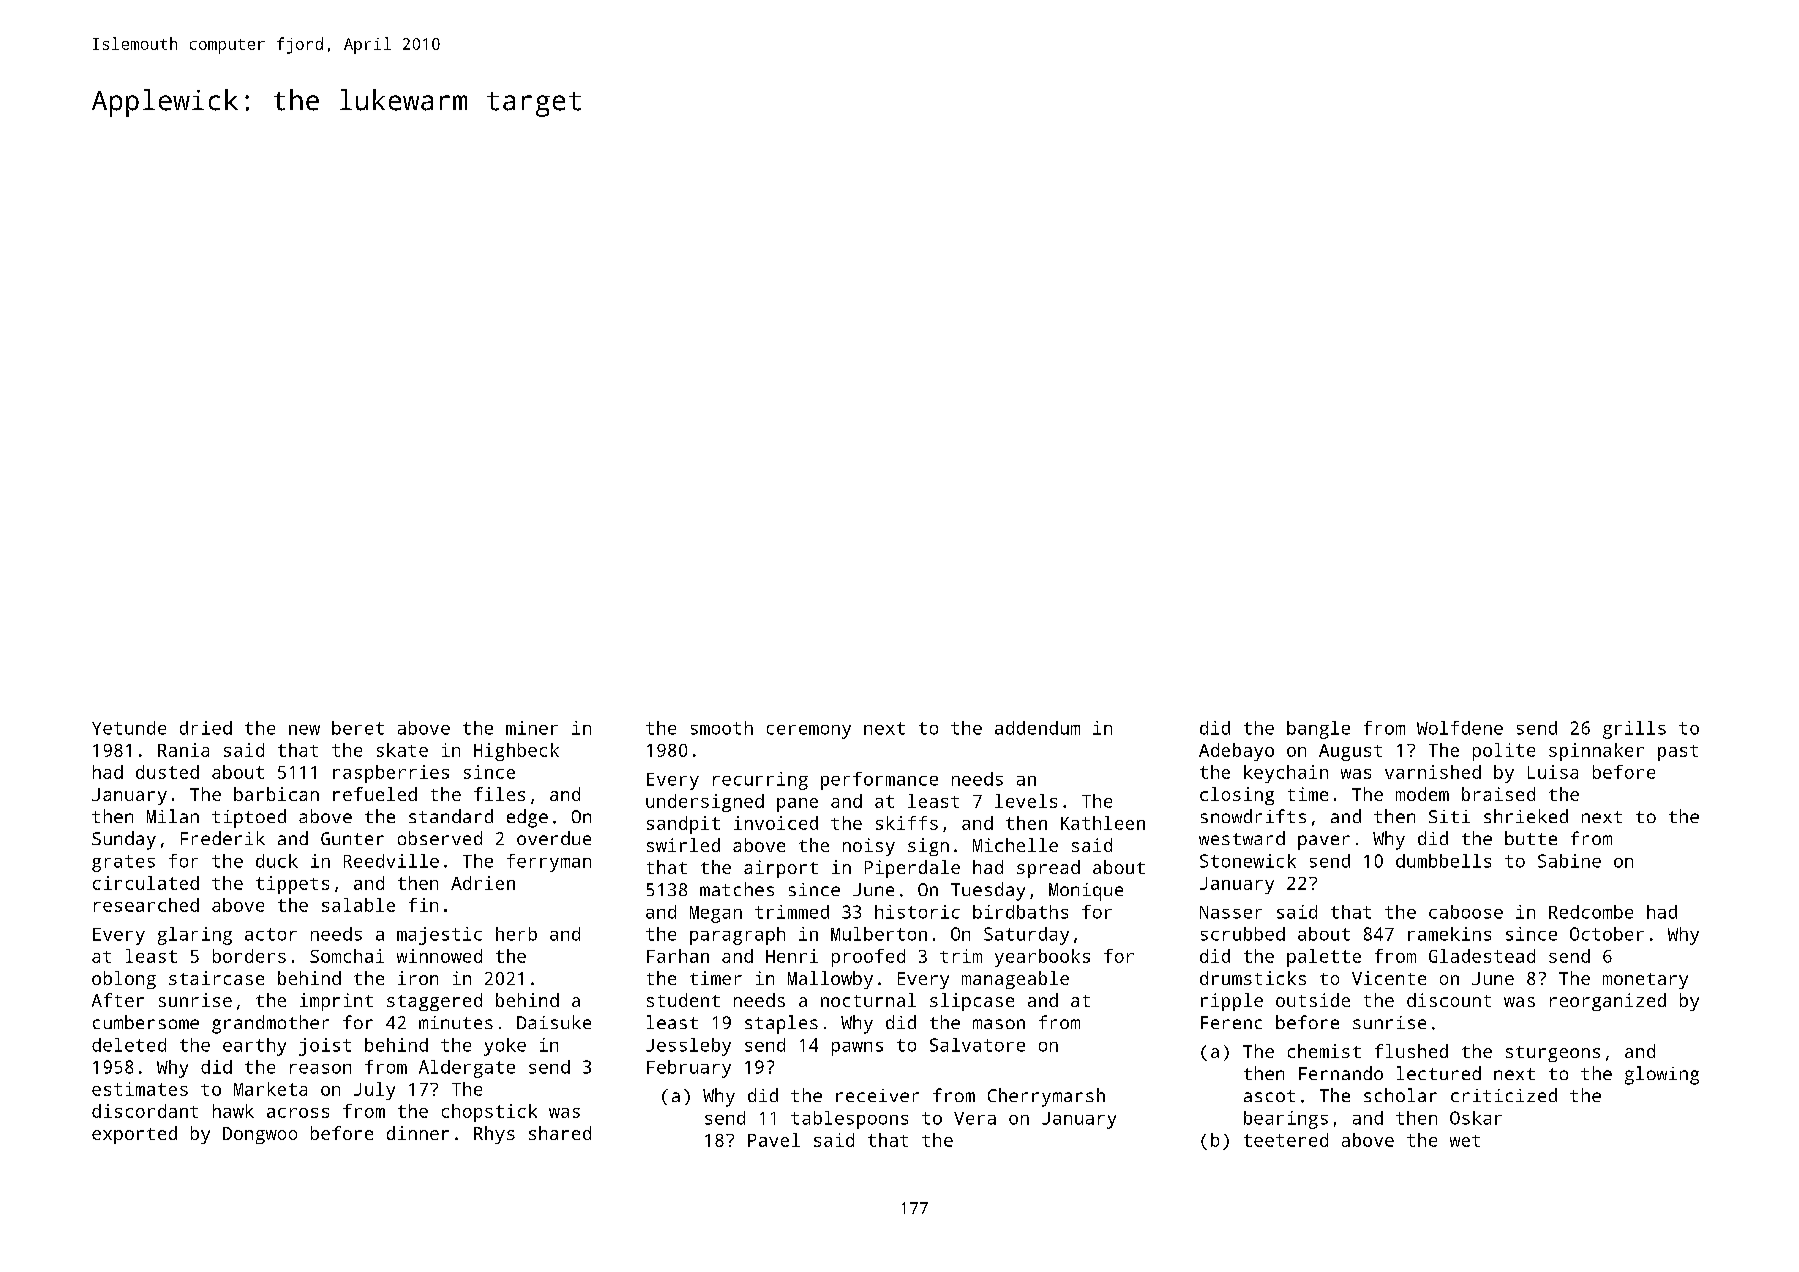  Describe the element at coordinates (1026, 936) in the document. I see `Saturday` at that location.
